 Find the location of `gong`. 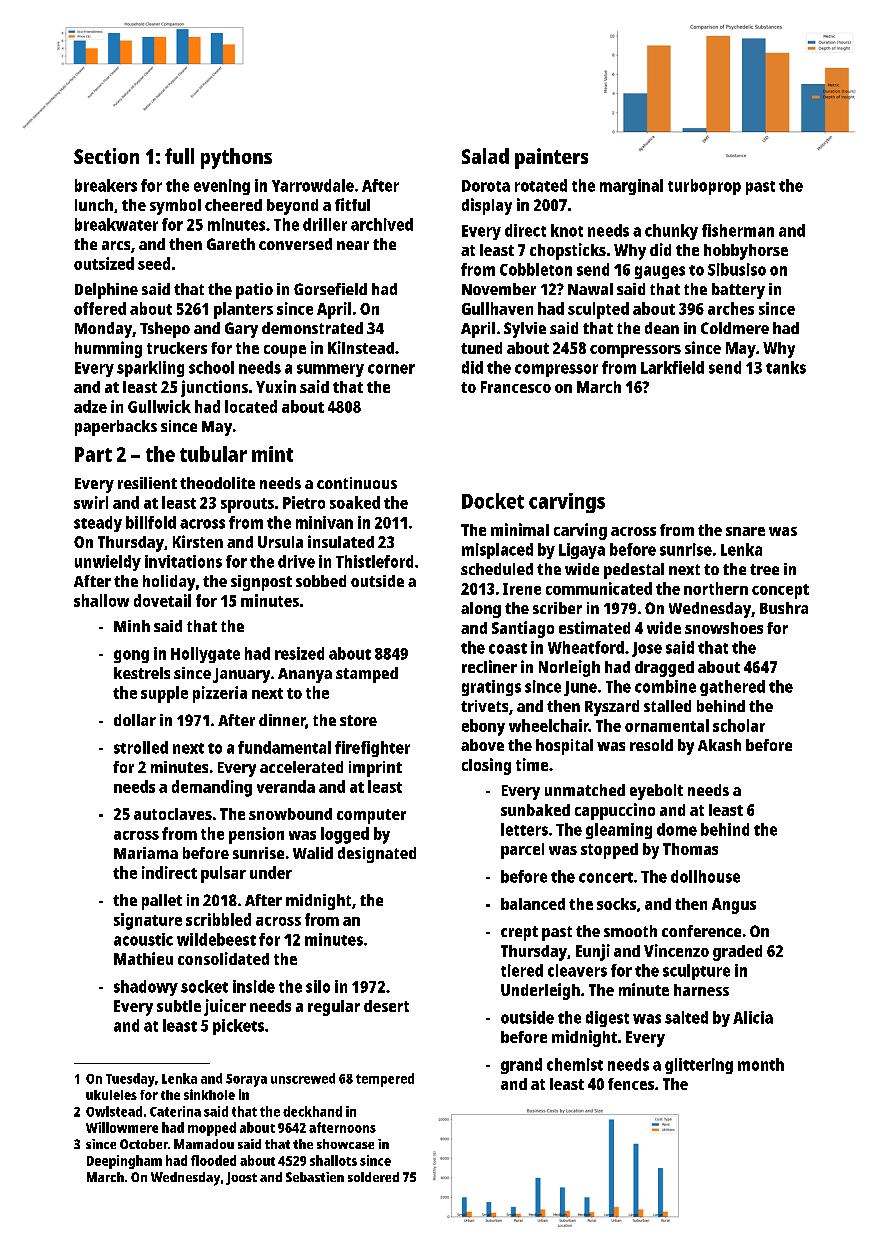

gong is located at coordinates (131, 656).
